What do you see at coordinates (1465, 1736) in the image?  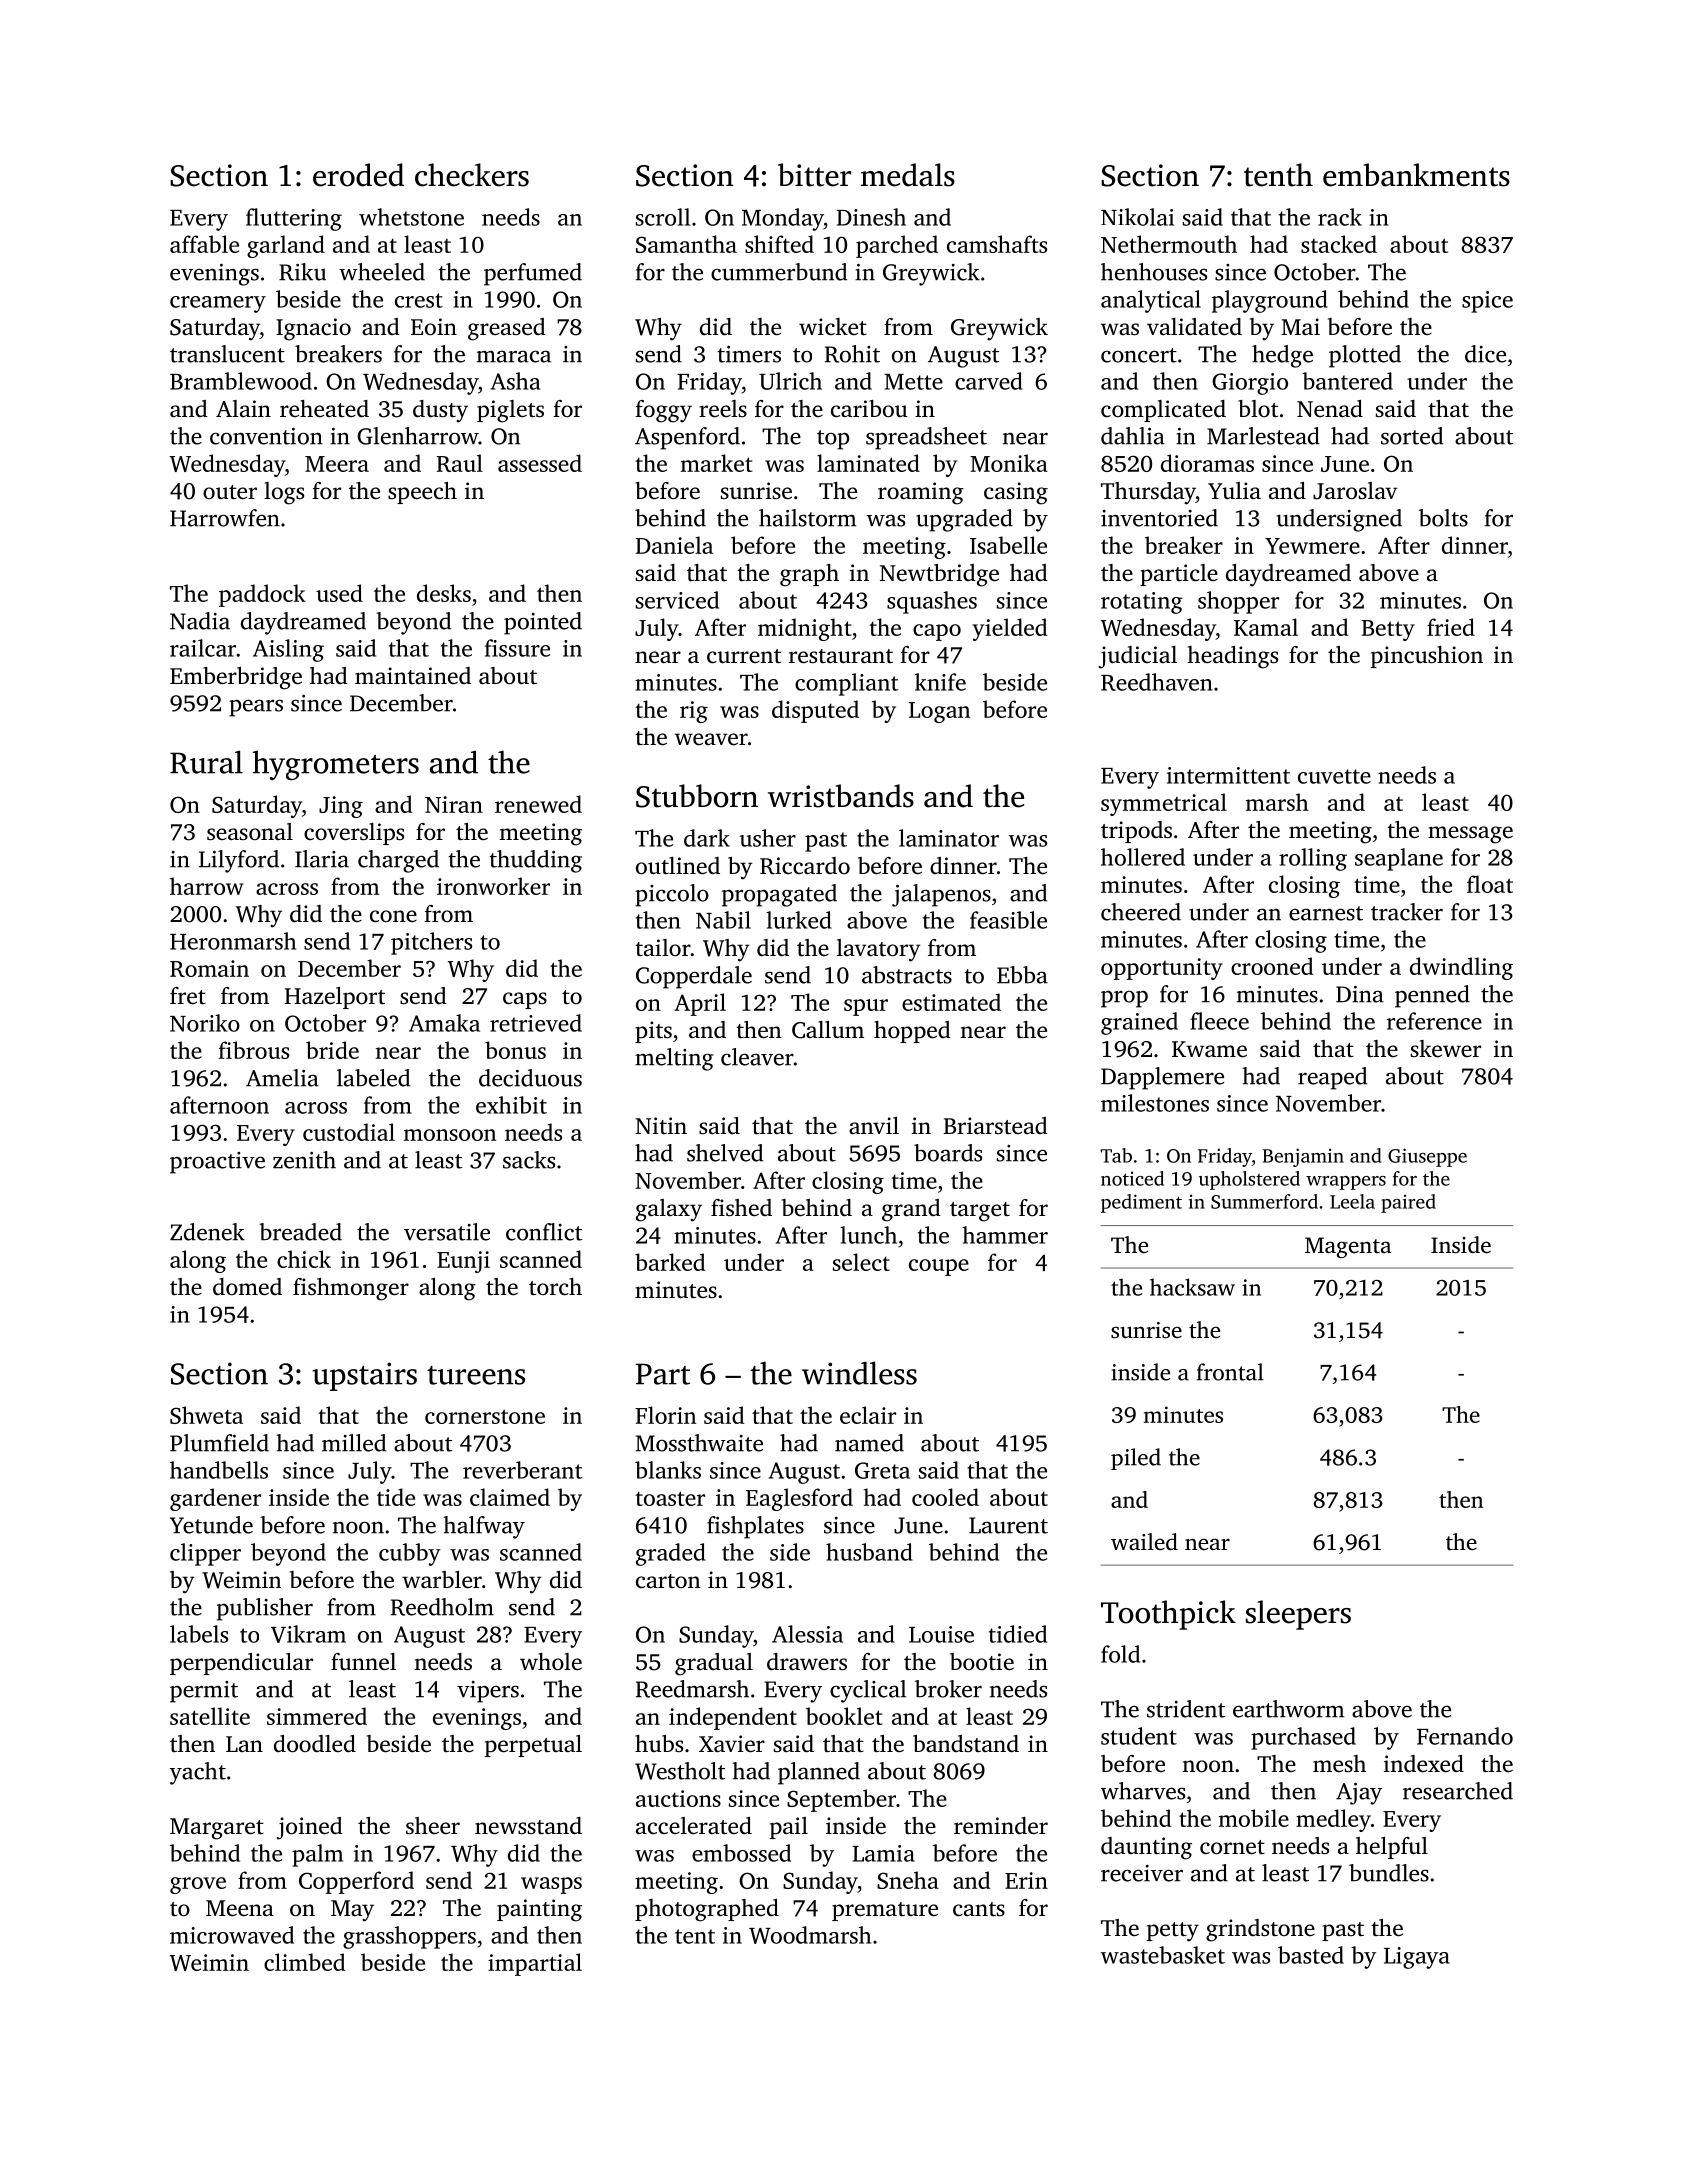 I see `Fernando` at bounding box center [1465, 1736].
